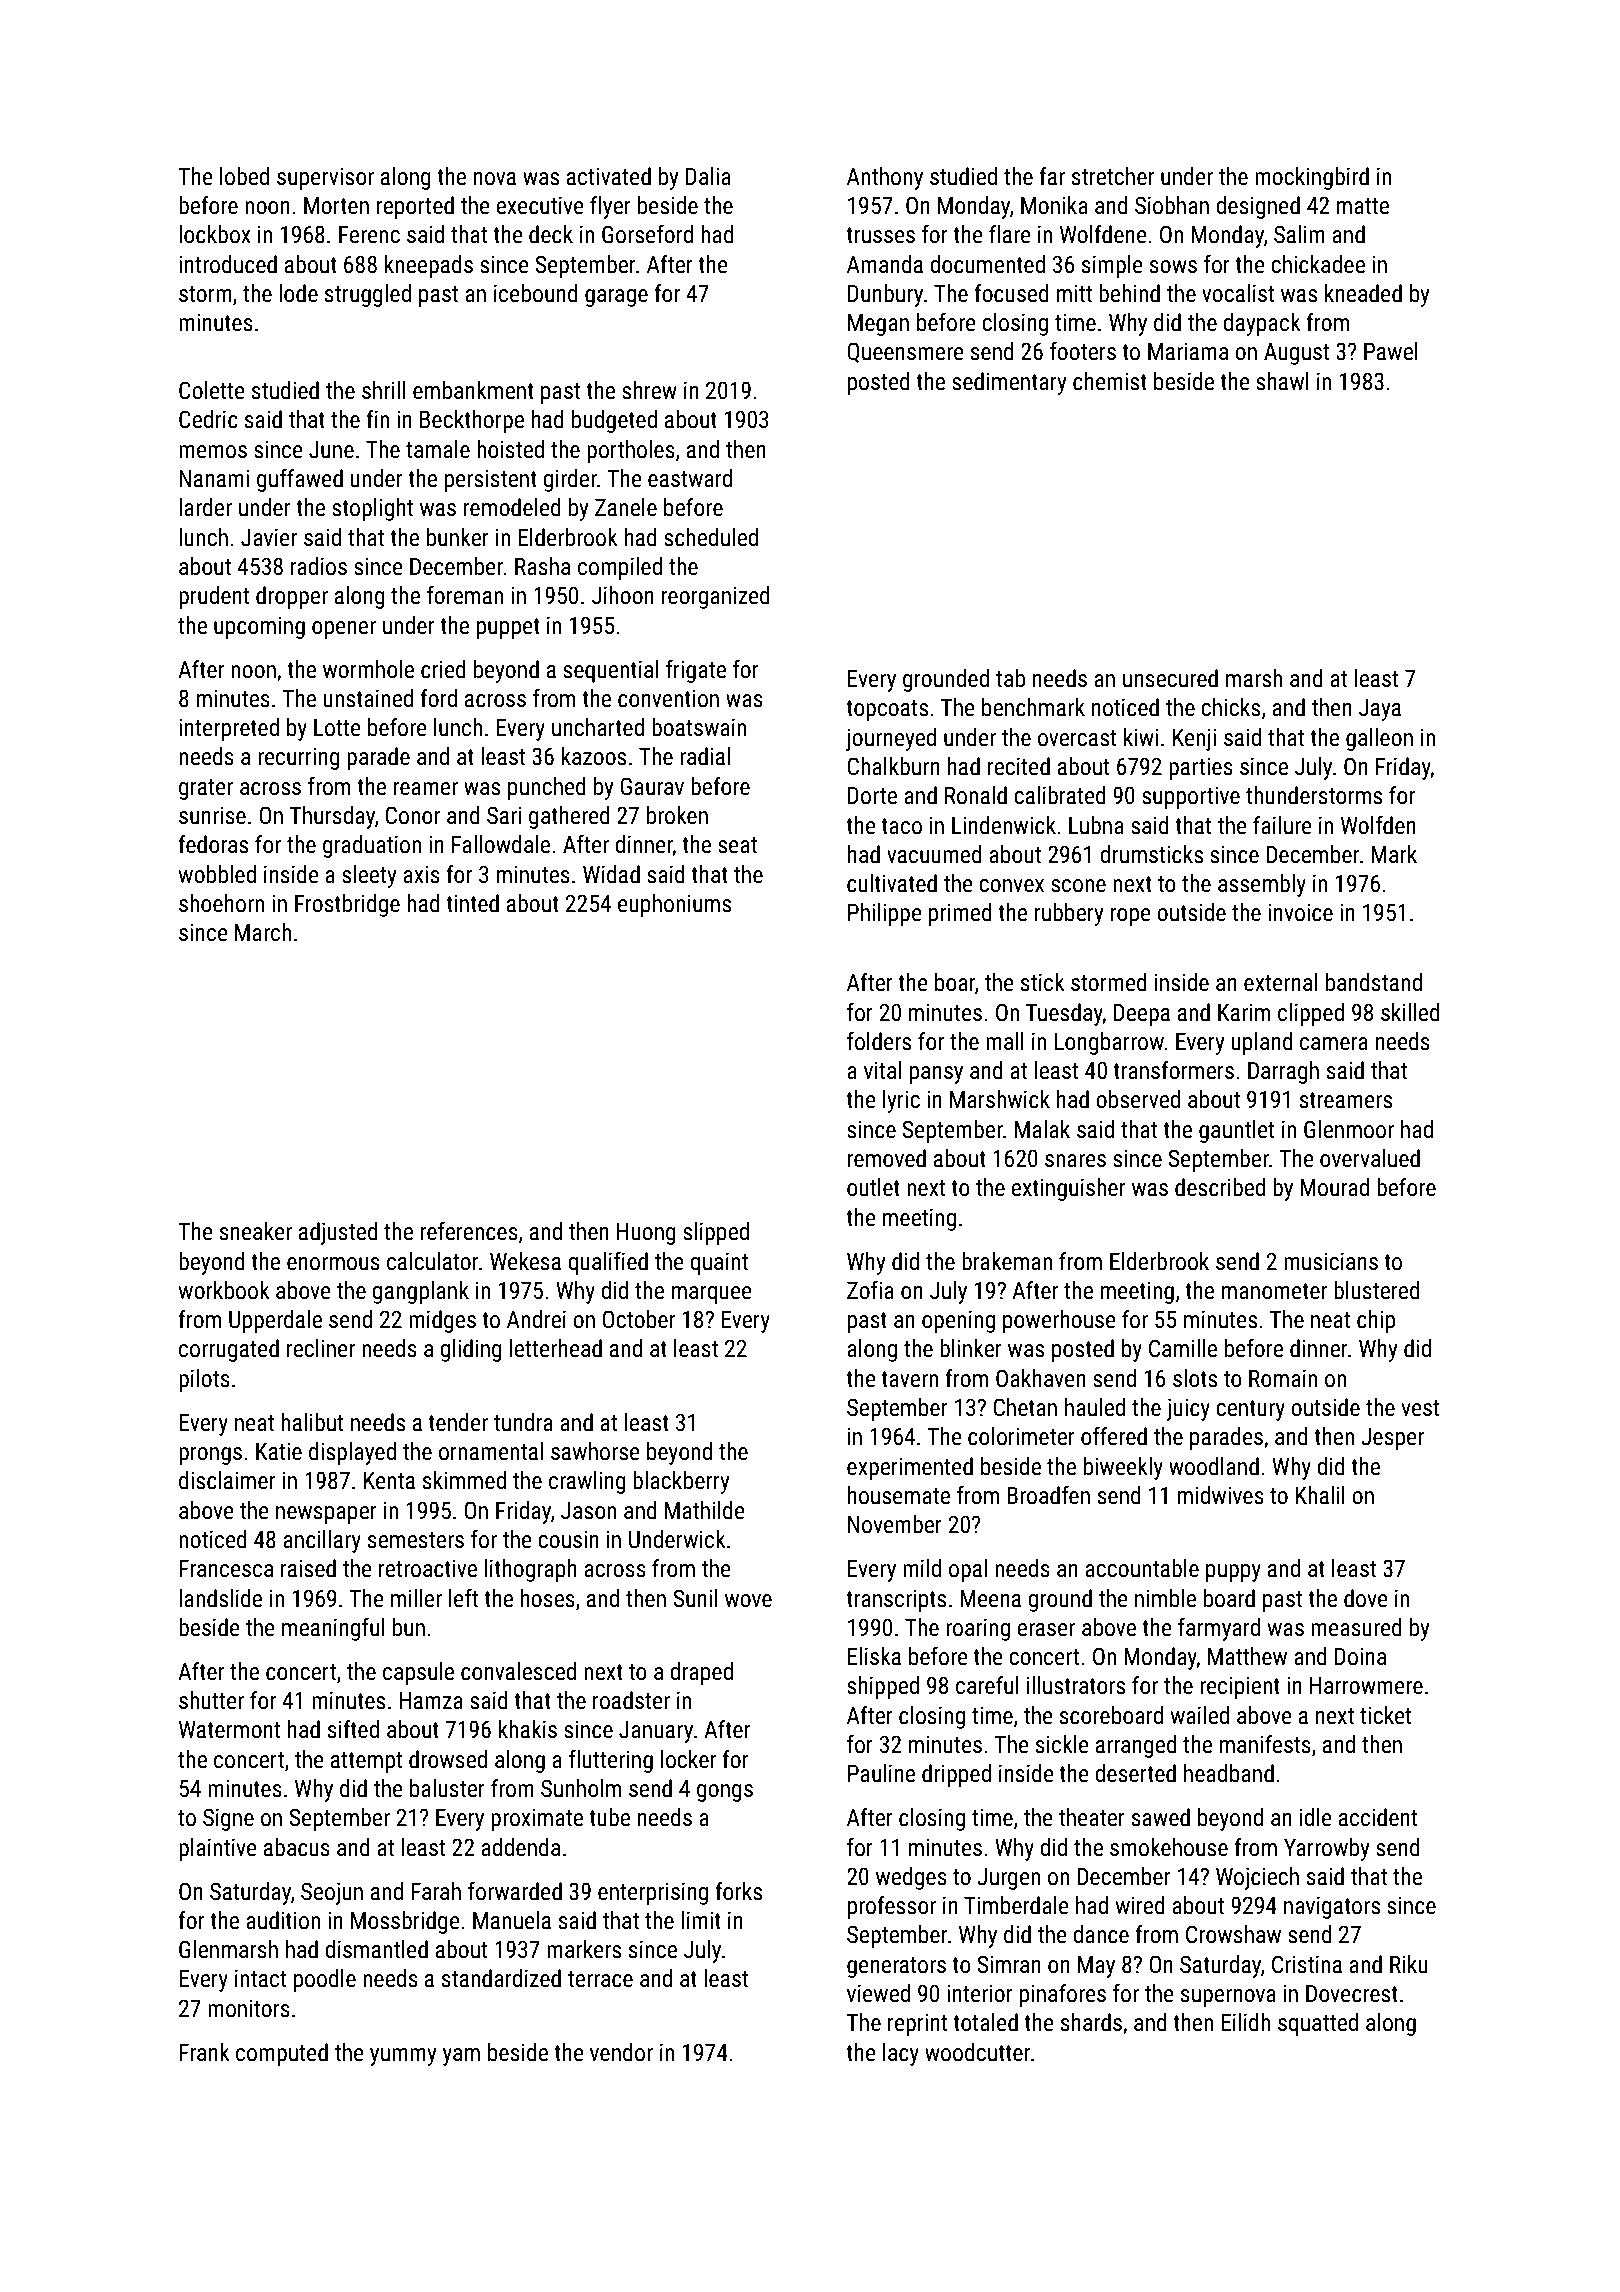 The height and width of the page is (2292, 1620). Describe the element at coordinates (701, 1673) in the page. I see `draped` at that location.
